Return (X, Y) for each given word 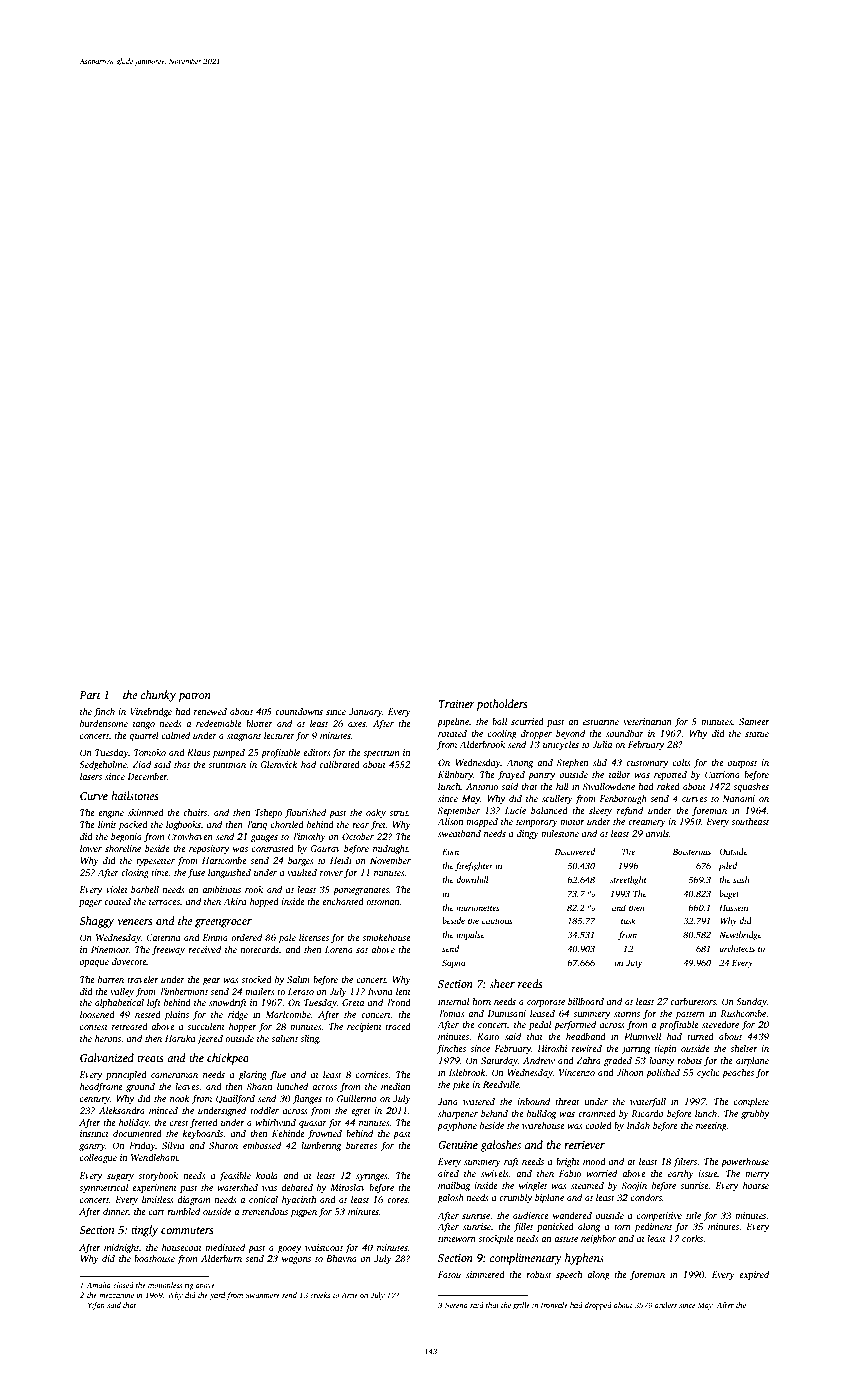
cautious (497, 921)
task (628, 920)
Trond (398, 1002)
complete (751, 1102)
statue (757, 734)
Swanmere (262, 1295)
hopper (243, 1027)
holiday (134, 1123)
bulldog (541, 1114)
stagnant (244, 737)
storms (627, 1014)
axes (357, 724)
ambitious (221, 889)
